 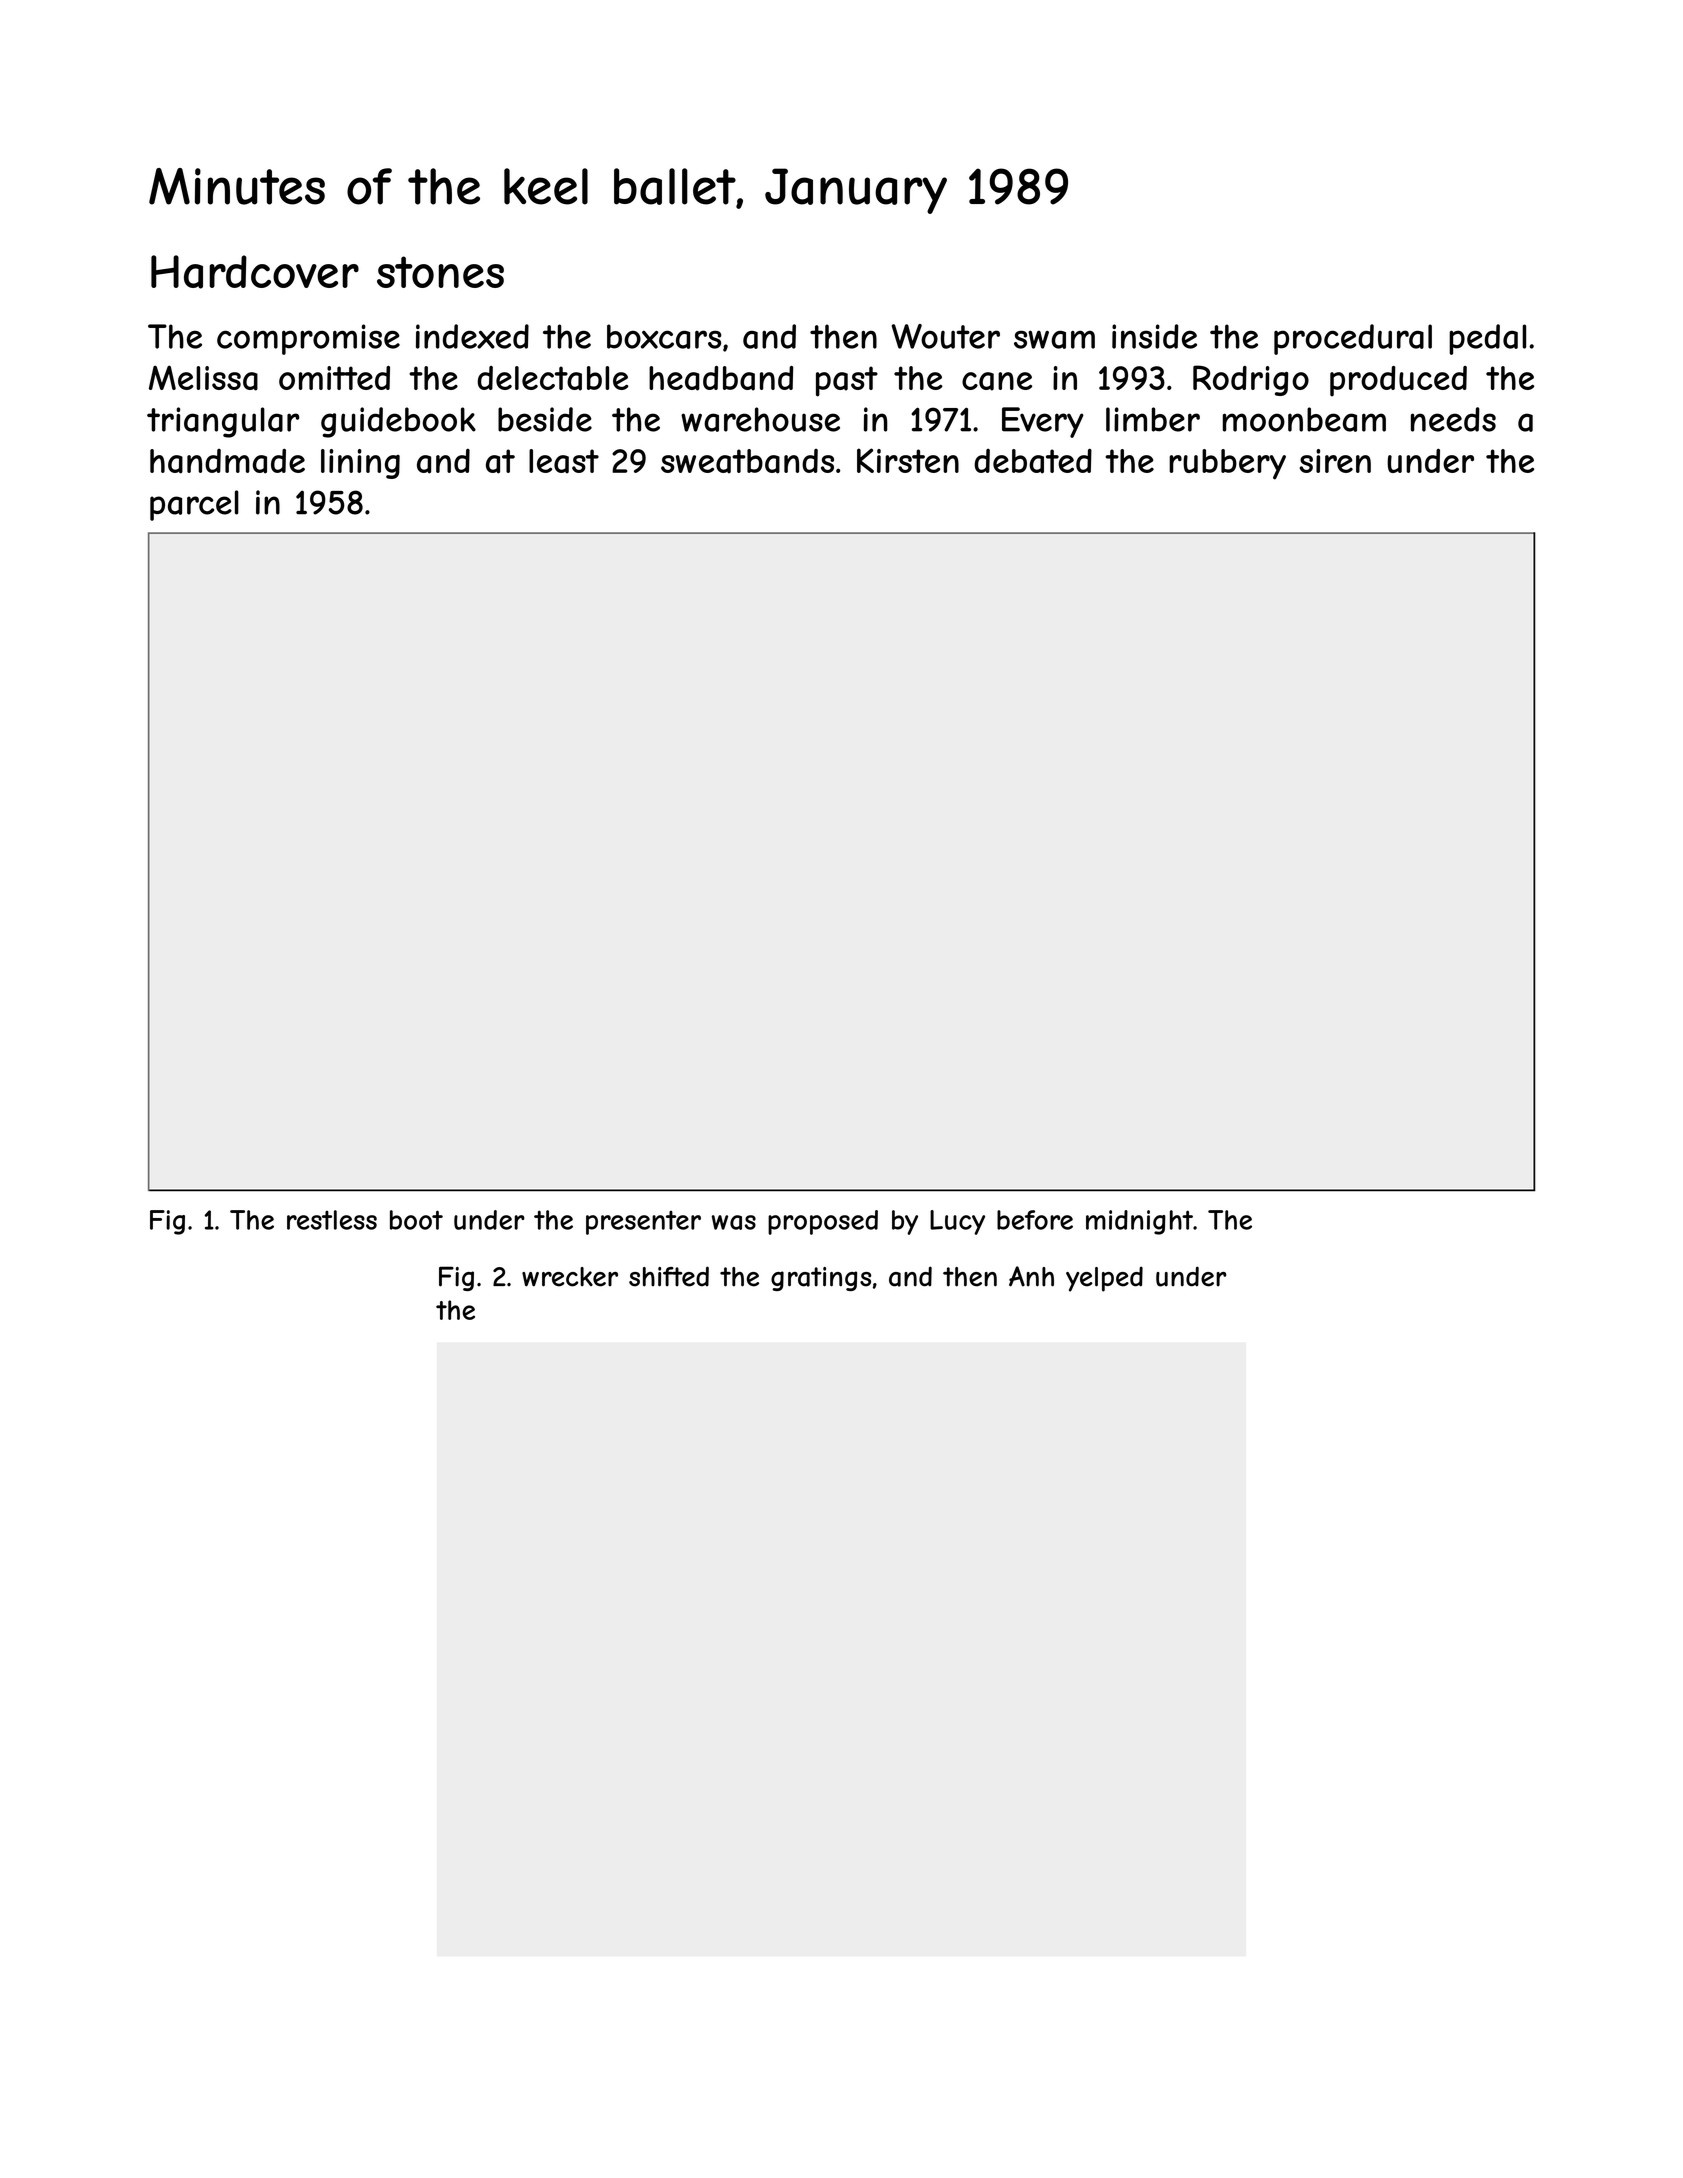 What do you see at coordinates (255, 272) in the screenshot?
I see `Hardcover` at bounding box center [255, 272].
